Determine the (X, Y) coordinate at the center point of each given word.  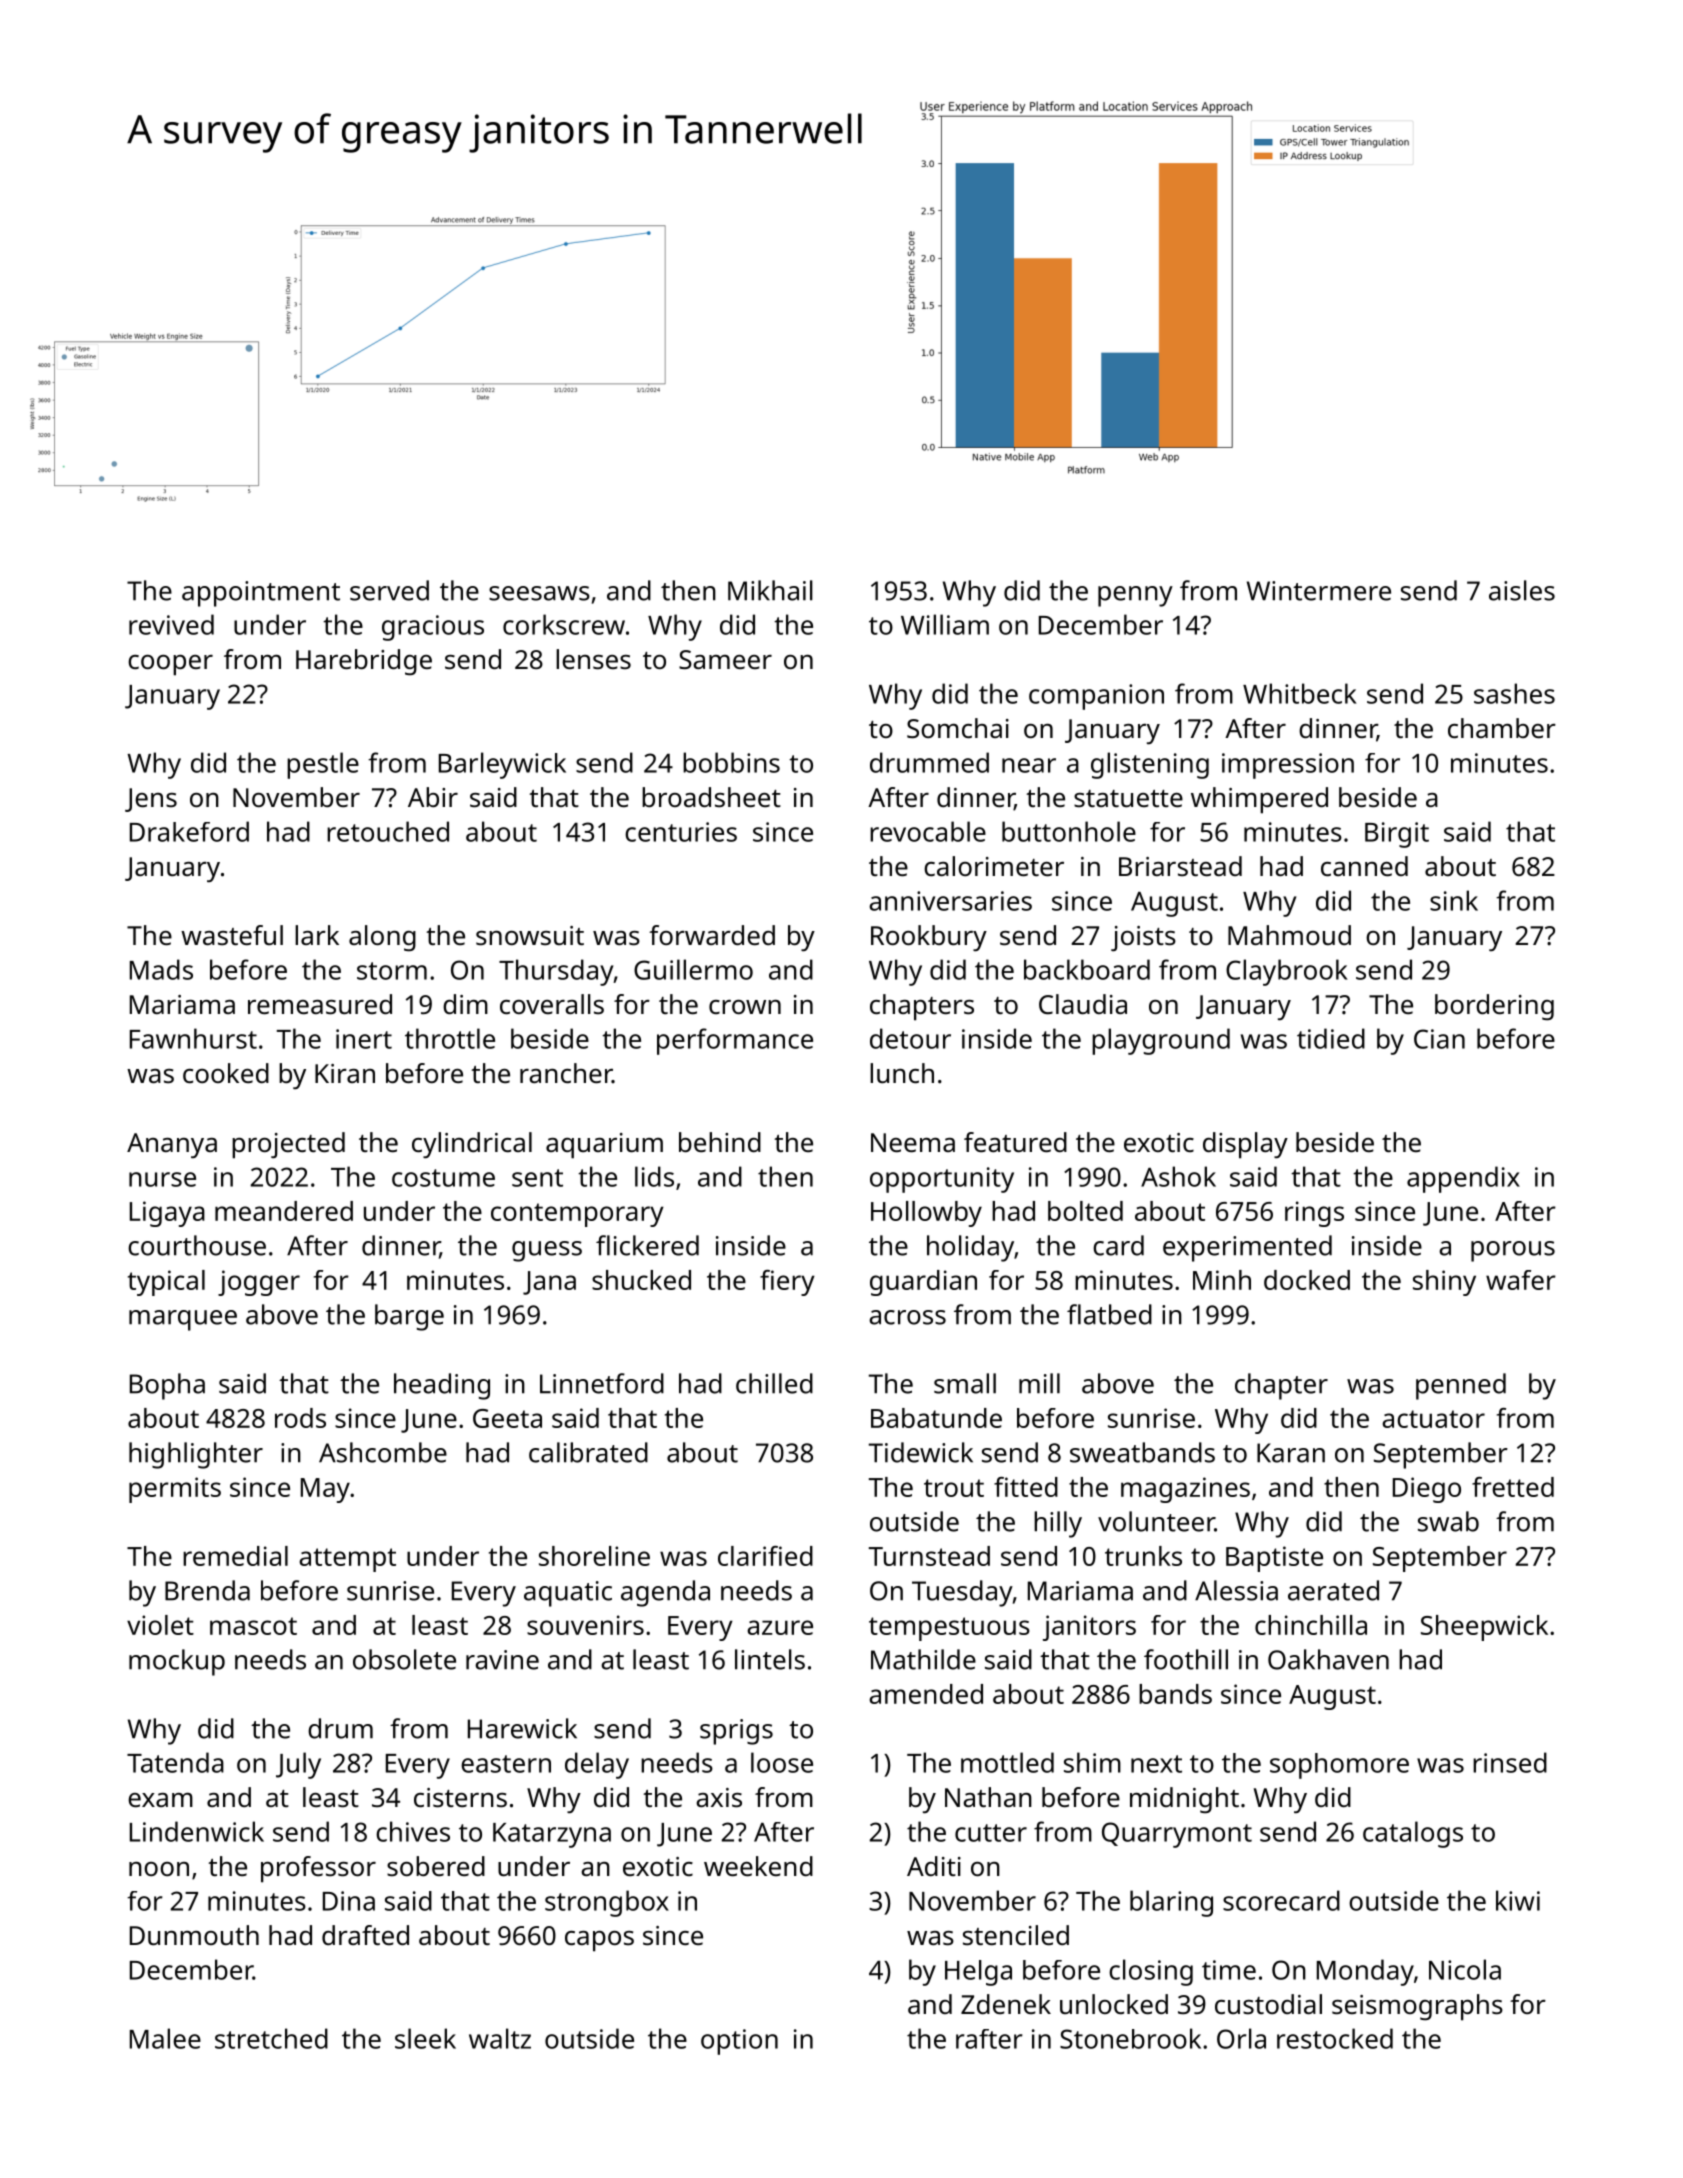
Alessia (1236, 1590)
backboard (1087, 969)
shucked (641, 1280)
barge (409, 1317)
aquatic (568, 1594)
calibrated (588, 1452)
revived (171, 624)
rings (1314, 1214)
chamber (1502, 728)
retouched (388, 831)
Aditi (934, 1866)
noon (159, 1869)
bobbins (731, 762)
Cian (1439, 1039)
